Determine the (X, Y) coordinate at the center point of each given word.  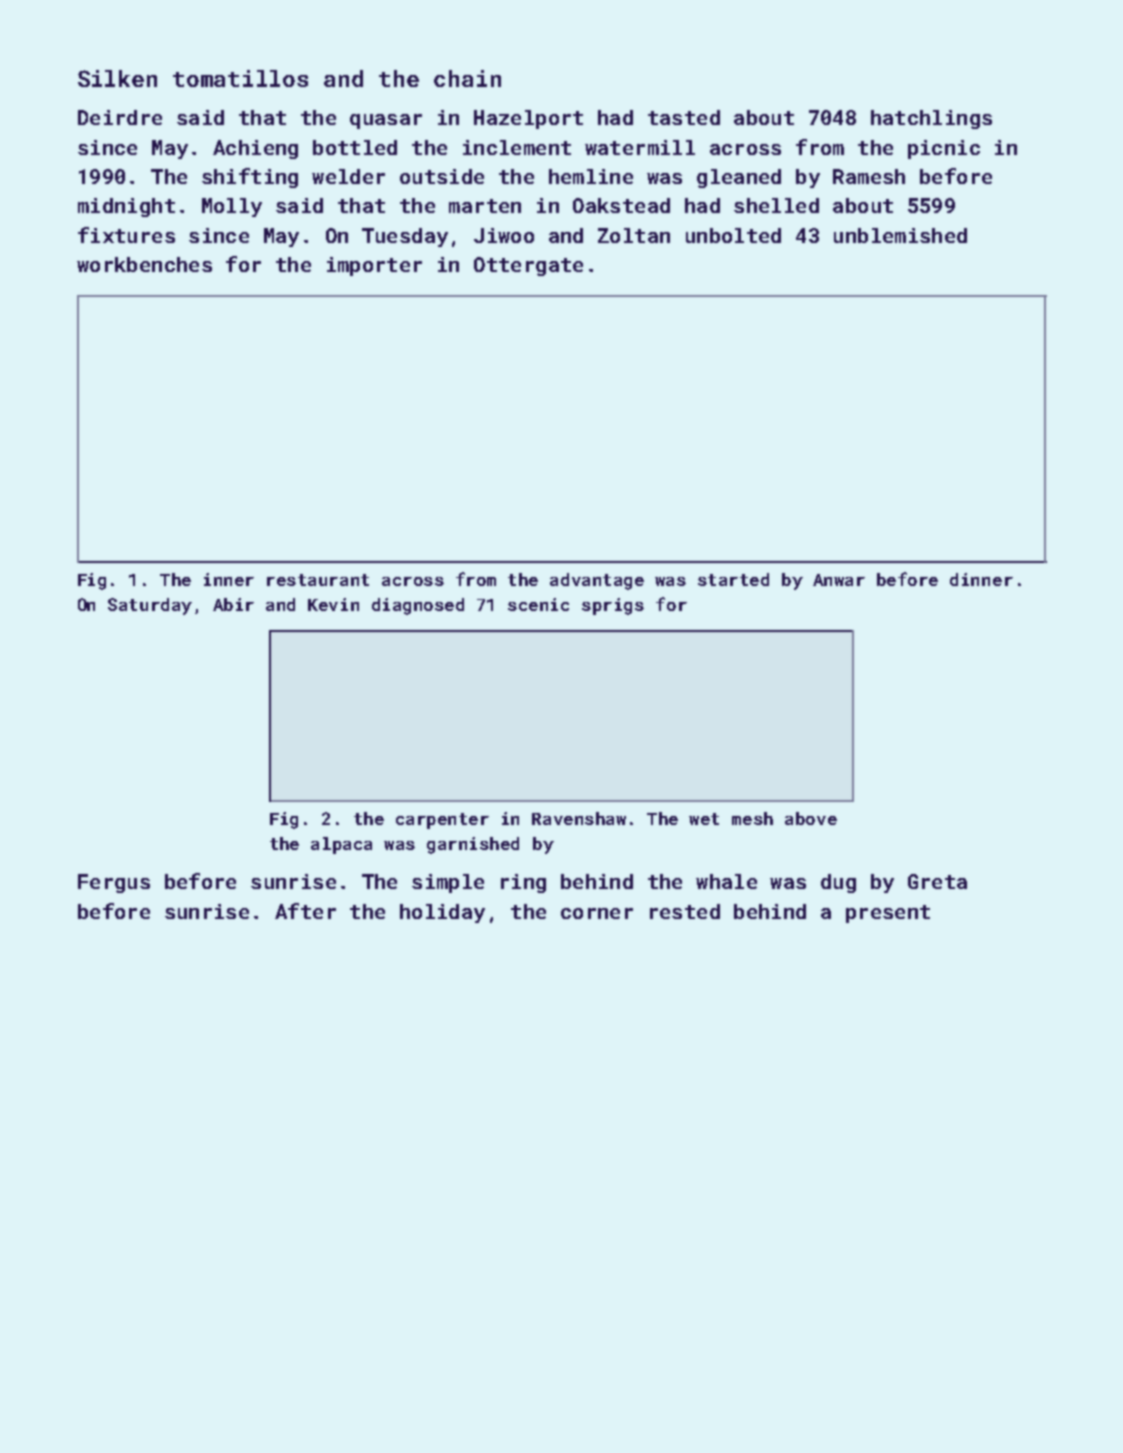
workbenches (144, 264)
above (811, 818)
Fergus (114, 883)
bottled (355, 147)
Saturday (150, 606)
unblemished (900, 235)
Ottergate (528, 266)
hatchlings (931, 119)
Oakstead (621, 205)
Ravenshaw (579, 818)
